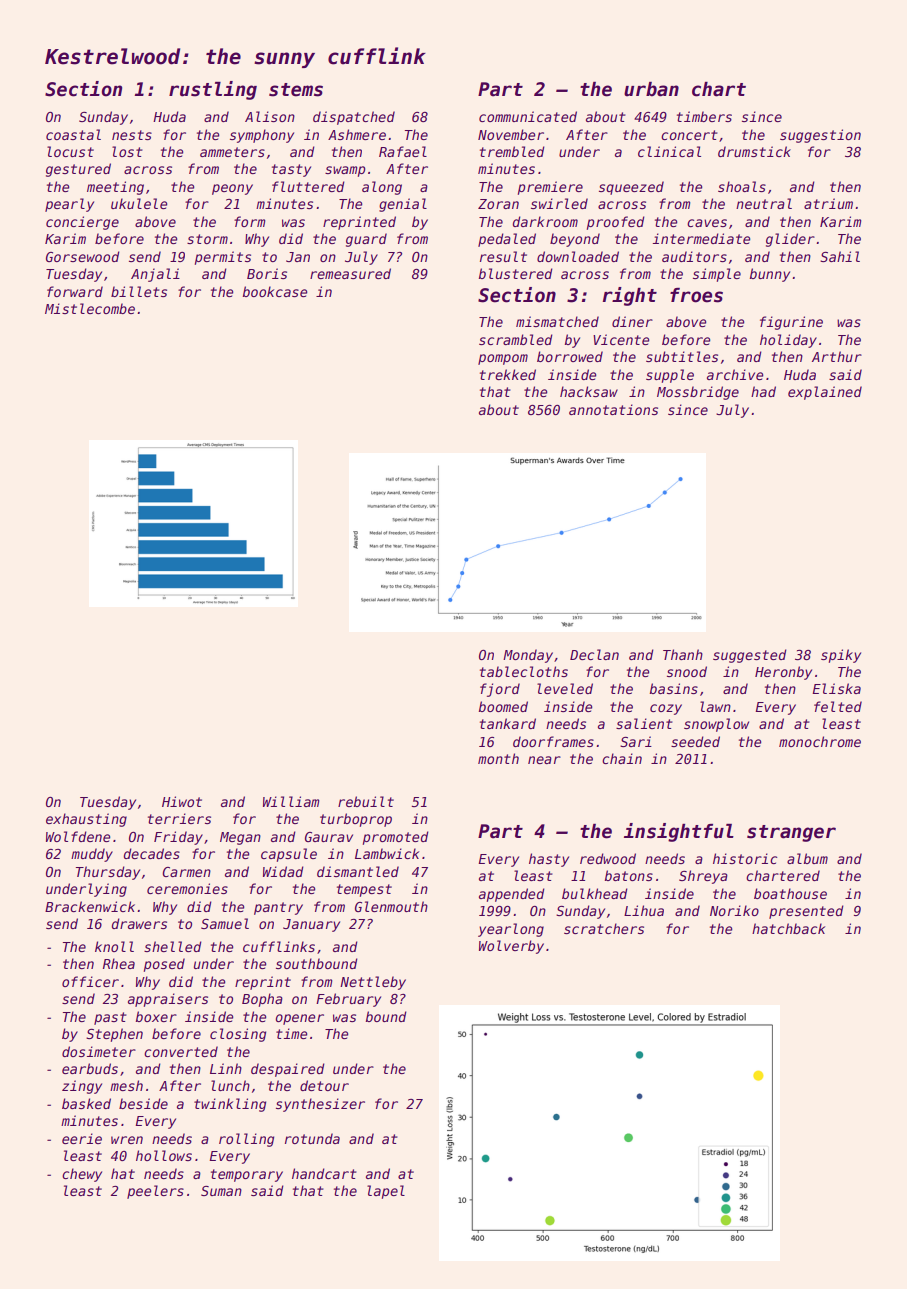 This screenshot has height=1289, width=907. Describe the element at coordinates (683, 654) in the screenshot. I see `Thanh` at that location.
